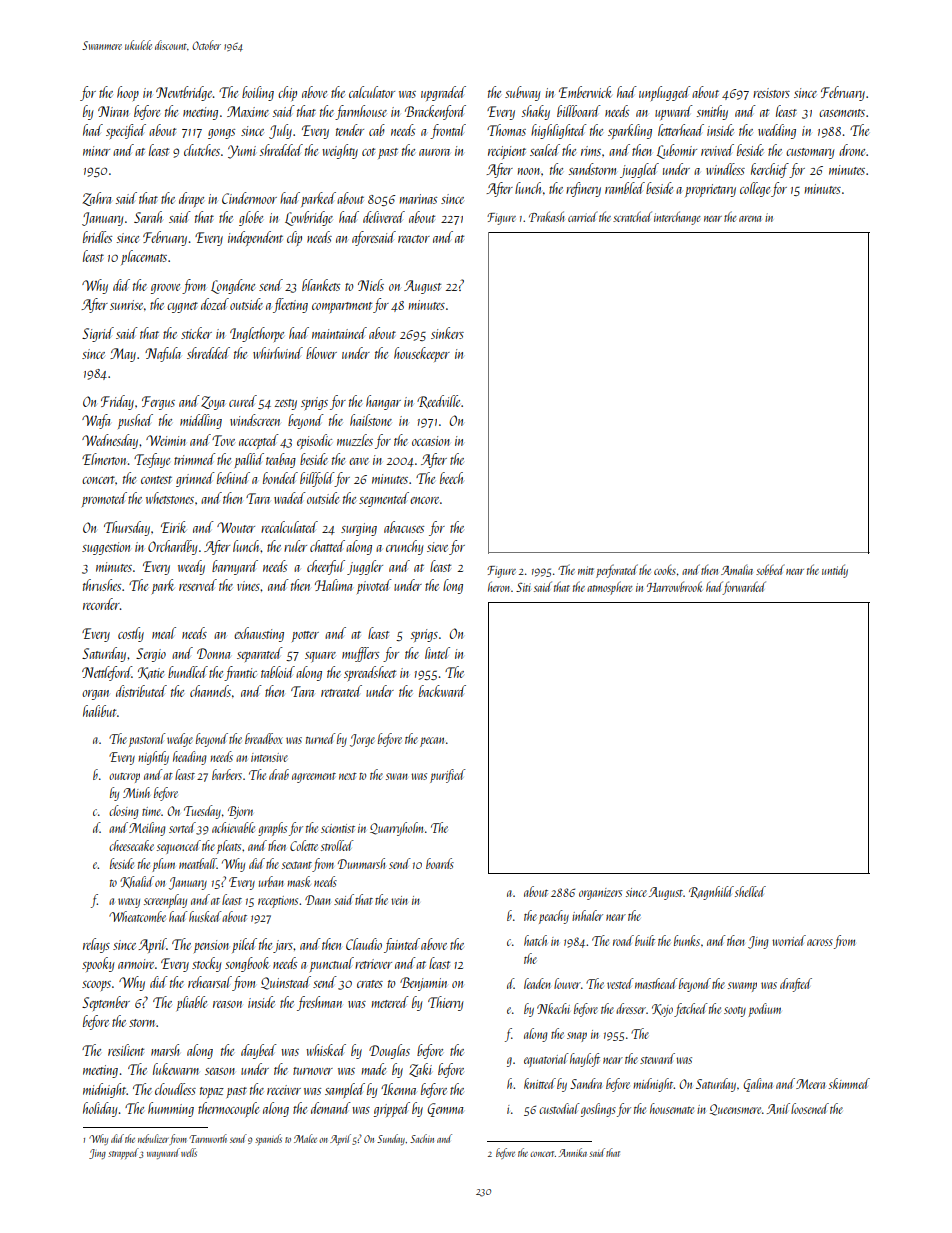  I want to click on rehearsal, so click(210, 982).
